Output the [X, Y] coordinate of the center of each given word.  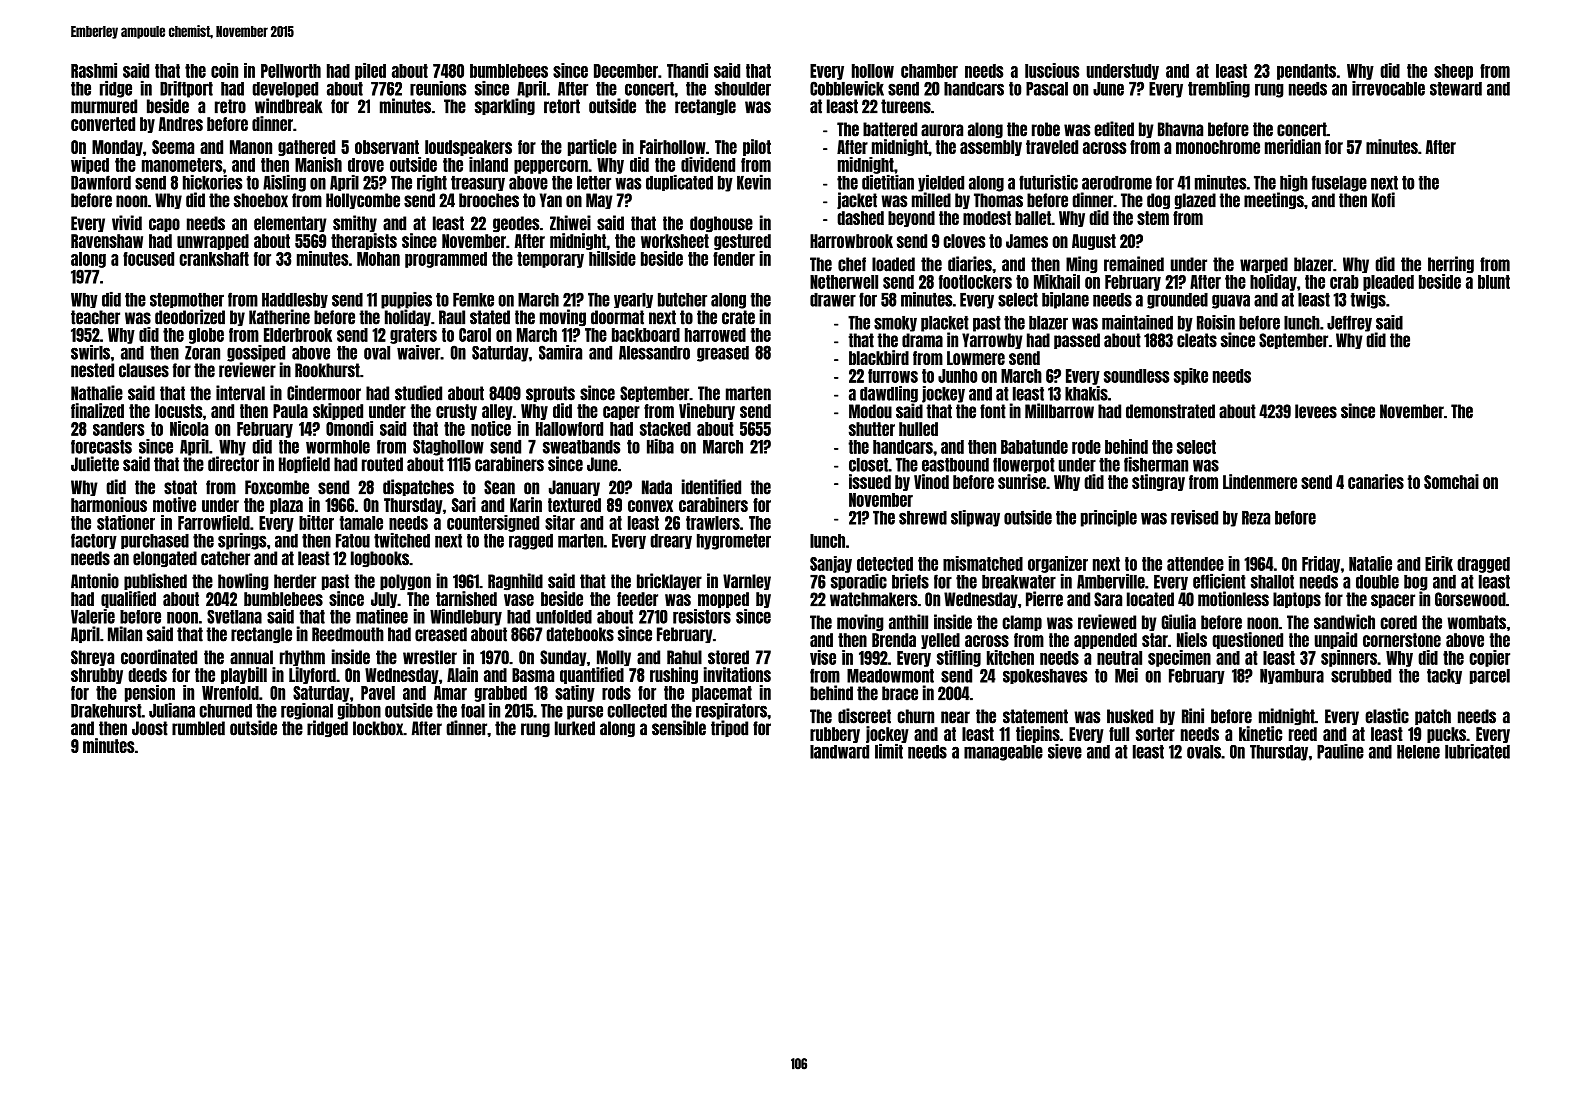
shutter [872, 429]
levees [1316, 411]
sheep [1453, 72]
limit [889, 751]
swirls [90, 352]
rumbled [198, 728]
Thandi [687, 70]
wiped [90, 165]
